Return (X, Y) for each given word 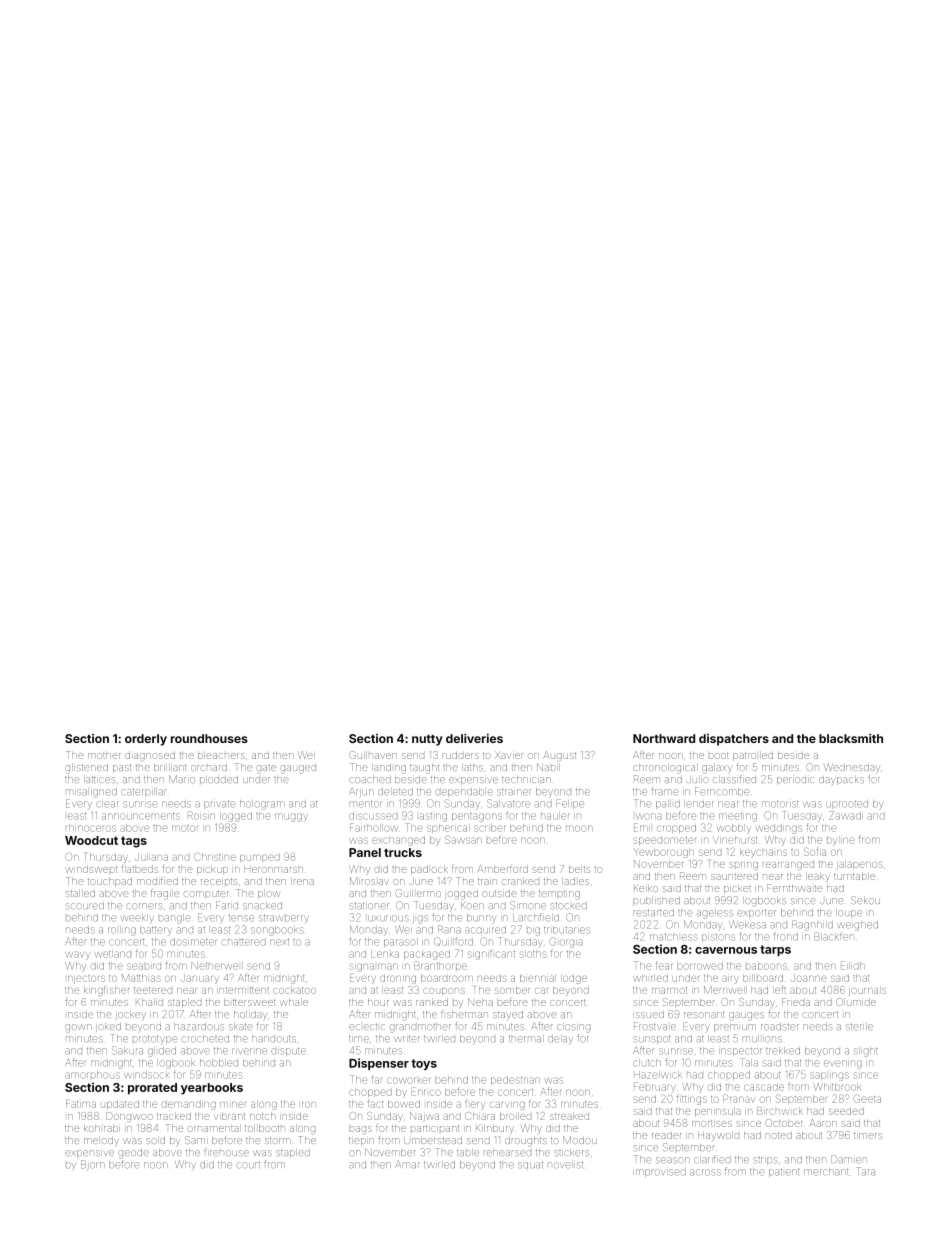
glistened (86, 769)
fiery (475, 1104)
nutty (427, 740)
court (248, 1165)
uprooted (848, 804)
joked (108, 1028)
